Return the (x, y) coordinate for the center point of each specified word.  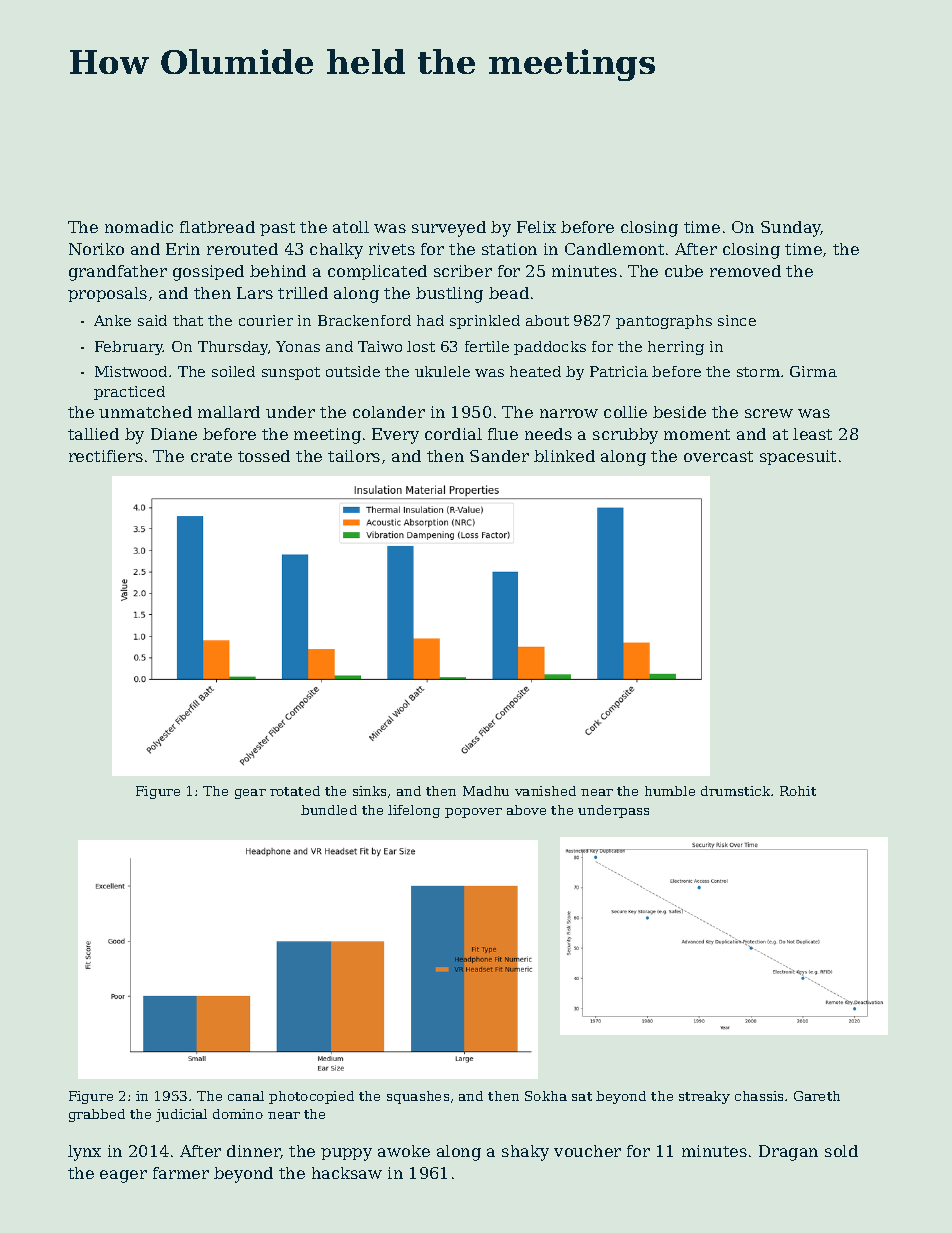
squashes (418, 1097)
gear (250, 794)
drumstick (735, 791)
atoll (351, 227)
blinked (564, 456)
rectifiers (106, 456)
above (526, 810)
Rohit (798, 791)
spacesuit (798, 457)
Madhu (486, 791)
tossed (264, 456)
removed (745, 271)
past (277, 229)
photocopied (311, 1097)
